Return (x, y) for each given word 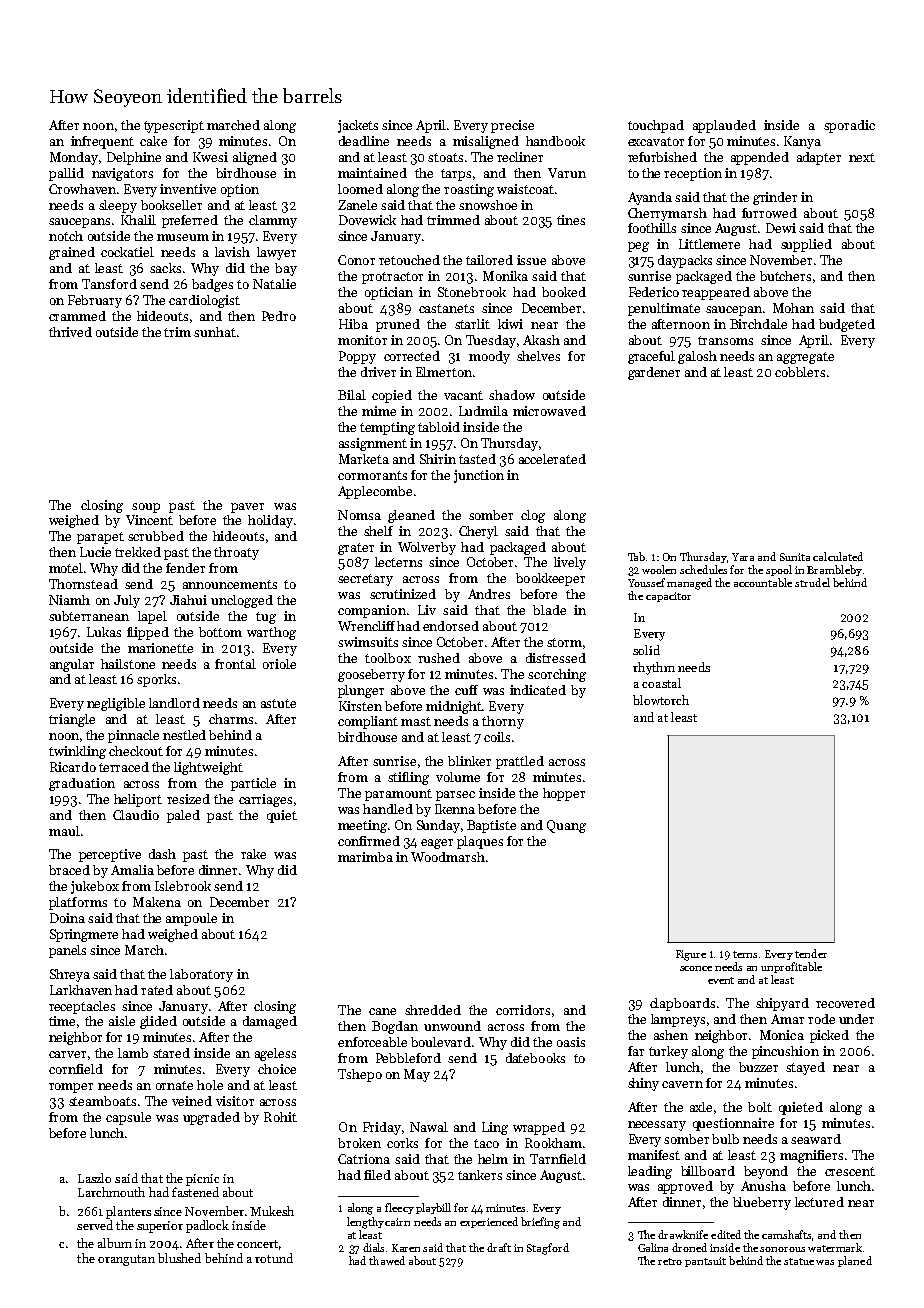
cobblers (800, 372)
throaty (236, 553)
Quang (566, 826)
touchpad (656, 126)
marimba (365, 857)
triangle (72, 720)
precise (512, 126)
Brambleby (834, 570)
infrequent (102, 142)
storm (564, 642)
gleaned (411, 516)
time (62, 1021)
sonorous (782, 1249)
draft (499, 1247)
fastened (195, 1192)
